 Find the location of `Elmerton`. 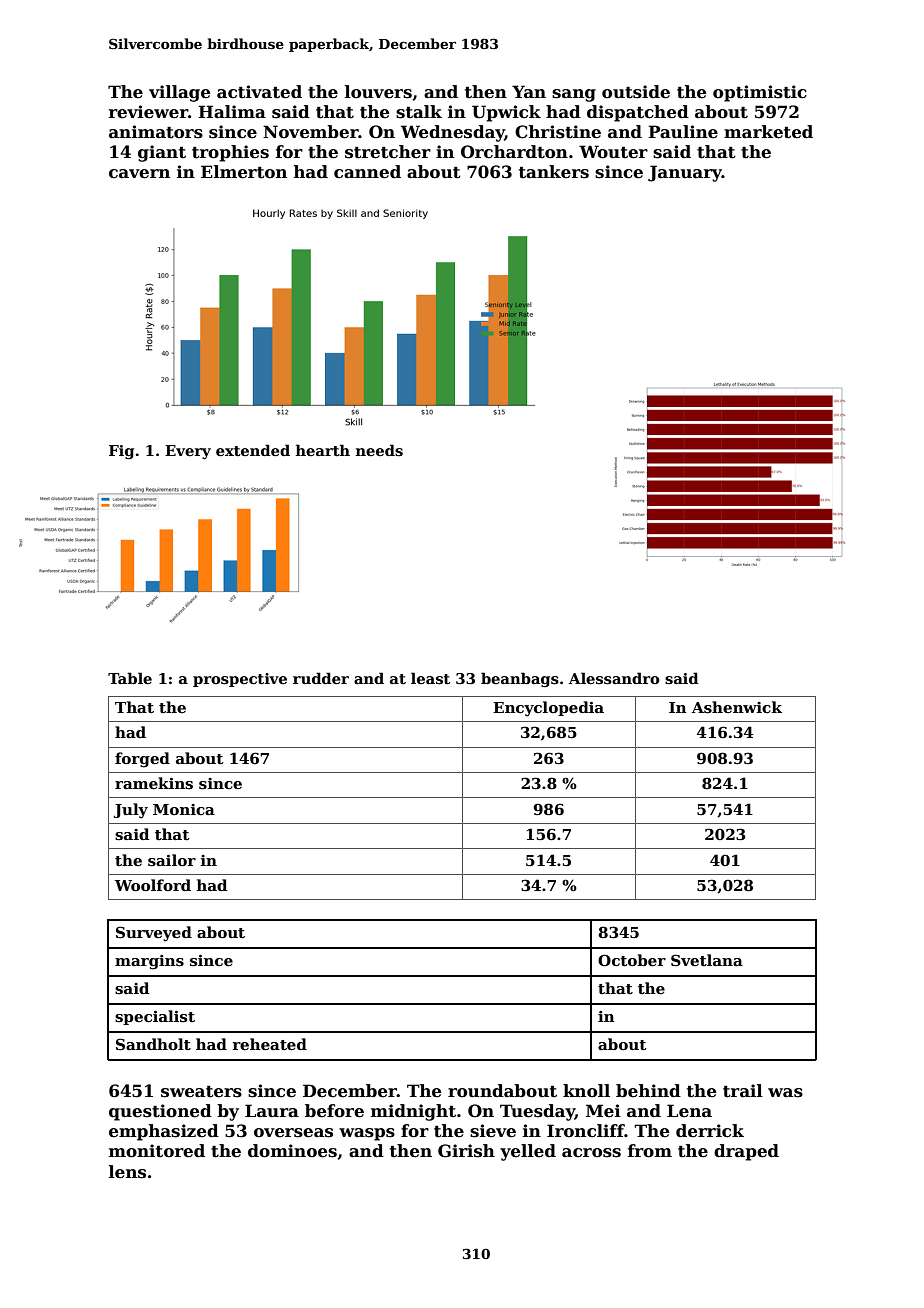

Elmerton is located at coordinates (244, 172).
